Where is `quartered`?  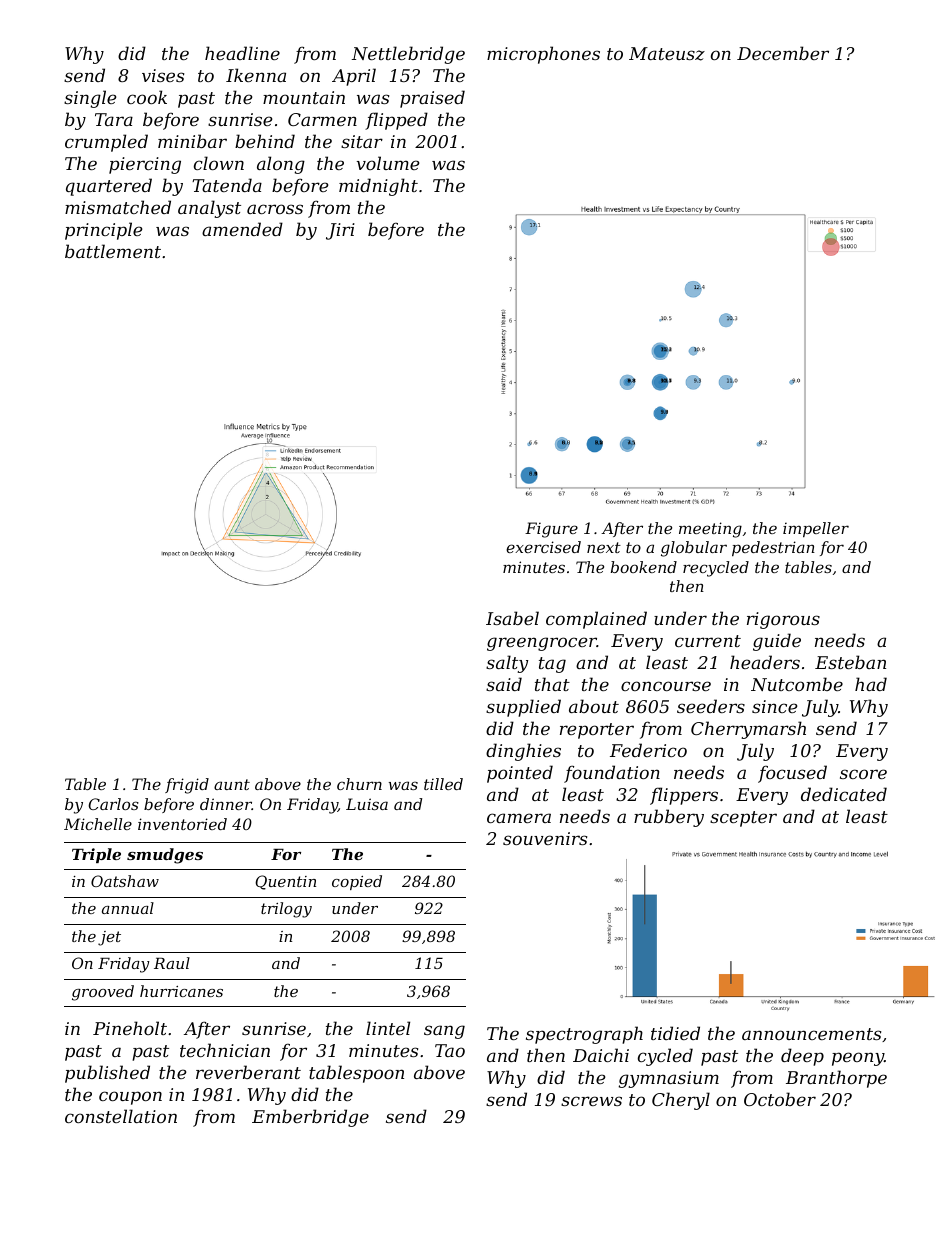
quartered is located at coordinates (109, 187).
